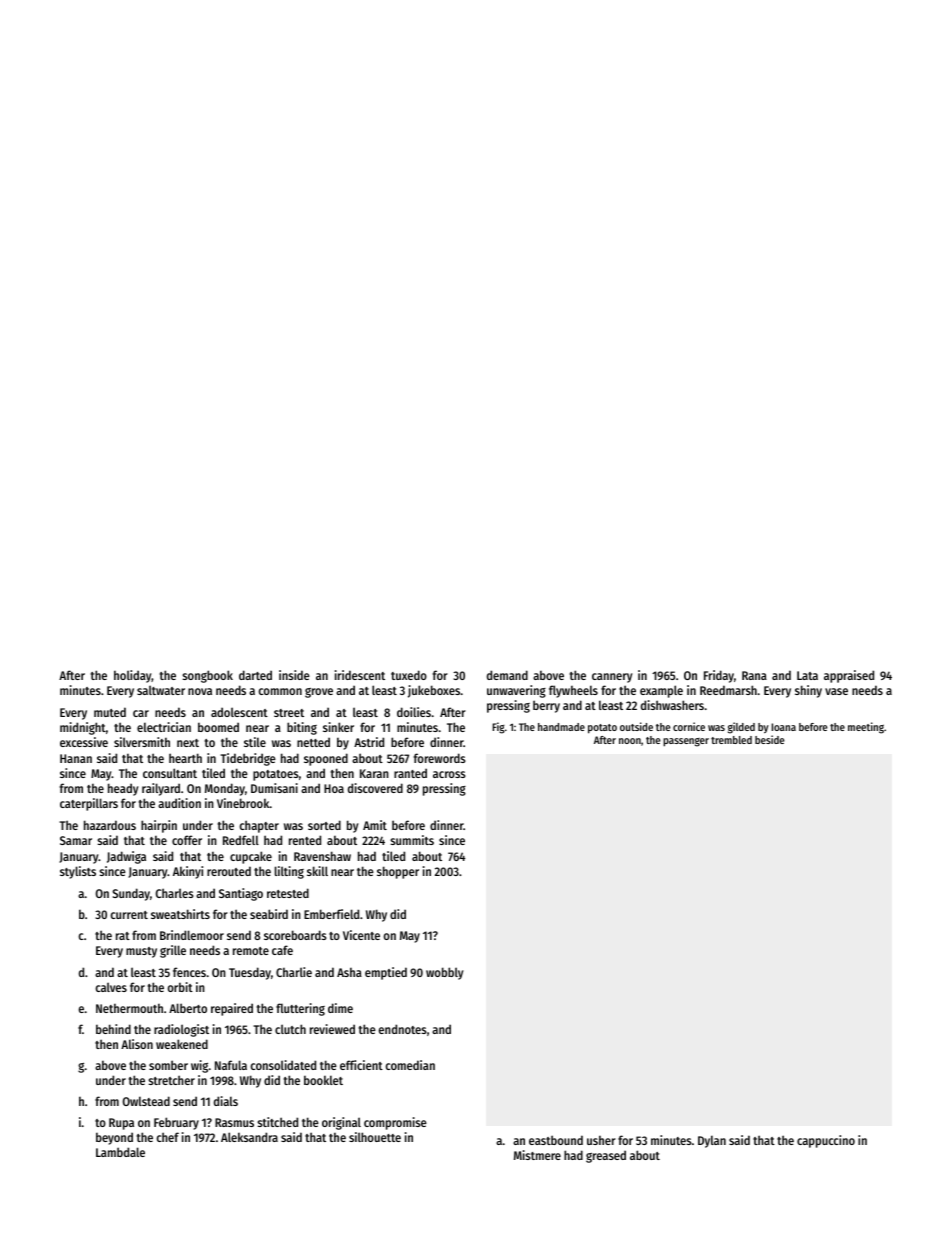  What do you see at coordinates (601, 1140) in the image?
I see `usher` at bounding box center [601, 1140].
